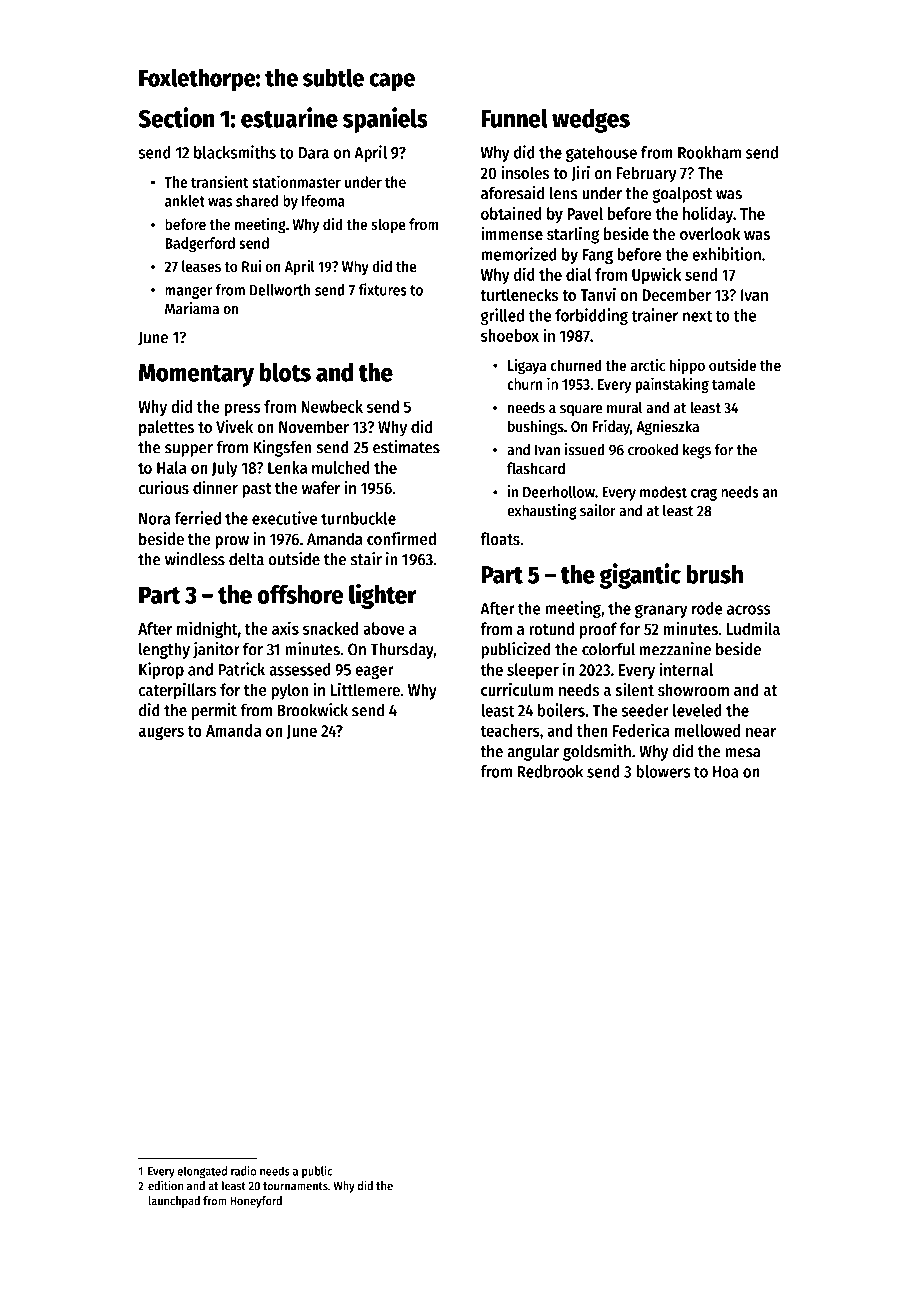 The image size is (924, 1314). What do you see at coordinates (517, 689) in the document?
I see `curriculum` at bounding box center [517, 689].
